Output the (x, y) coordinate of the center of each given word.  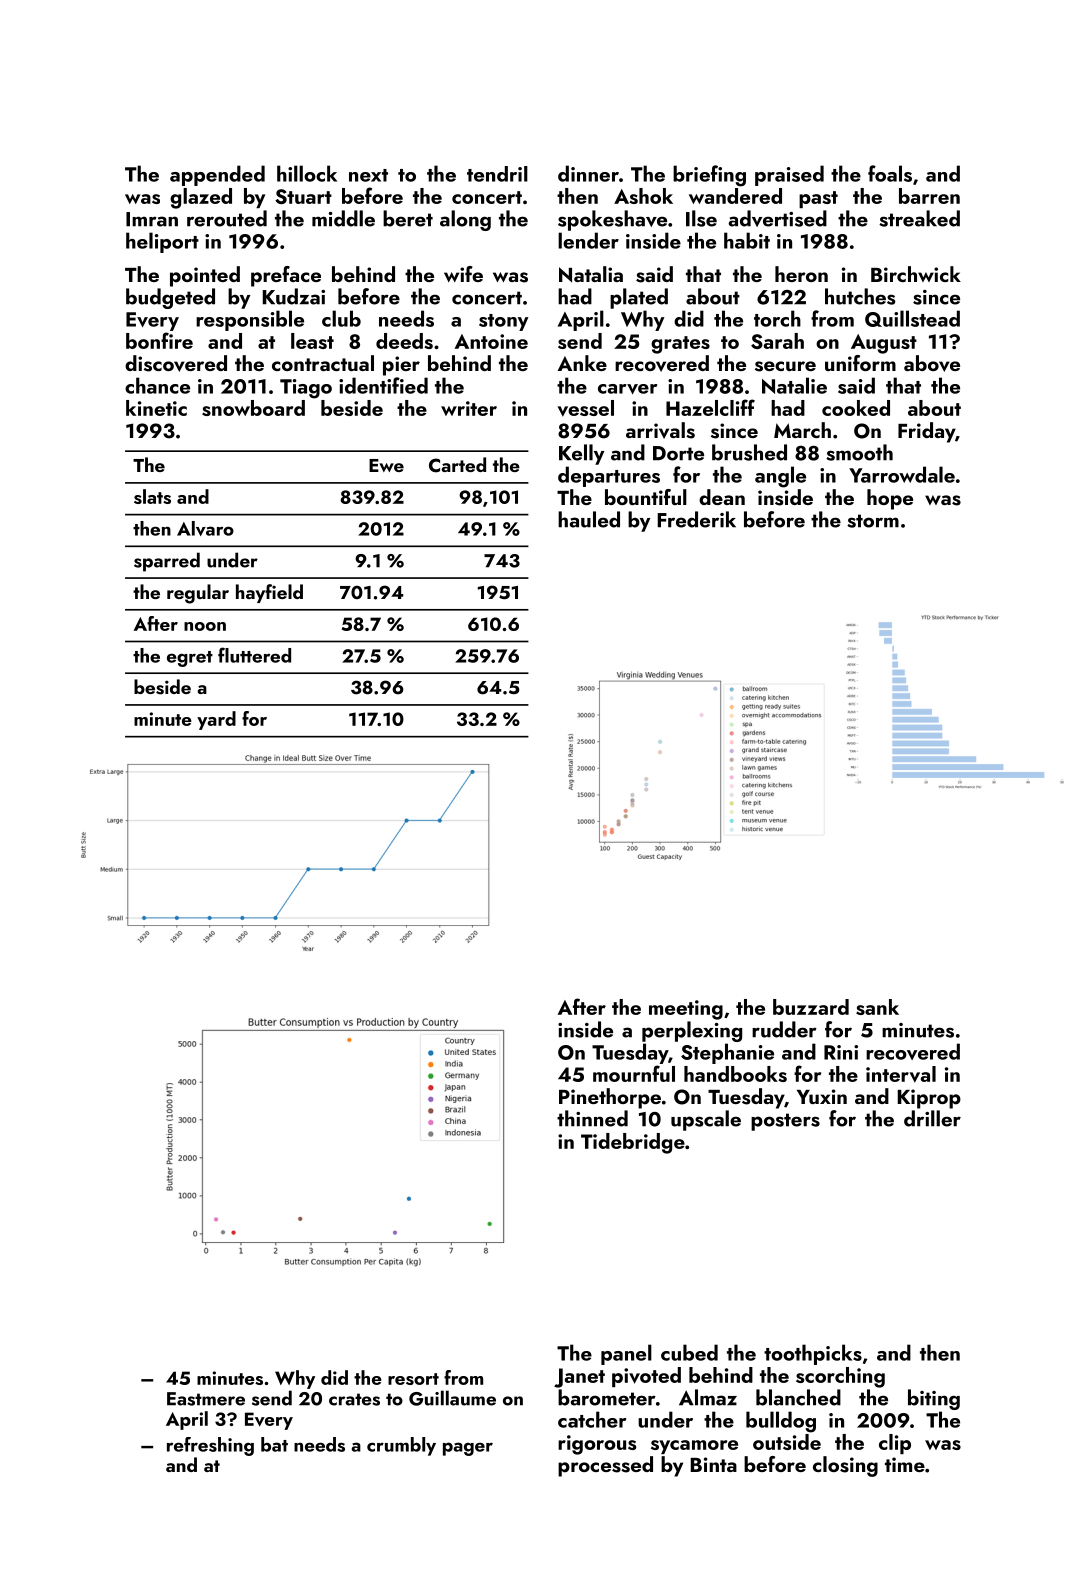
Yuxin (822, 1096)
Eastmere (206, 1399)
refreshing (210, 1446)
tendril (497, 174)
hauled (589, 519)
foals (890, 173)
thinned (592, 1118)
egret (190, 659)
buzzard (811, 1007)
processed (605, 1466)
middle (343, 218)
